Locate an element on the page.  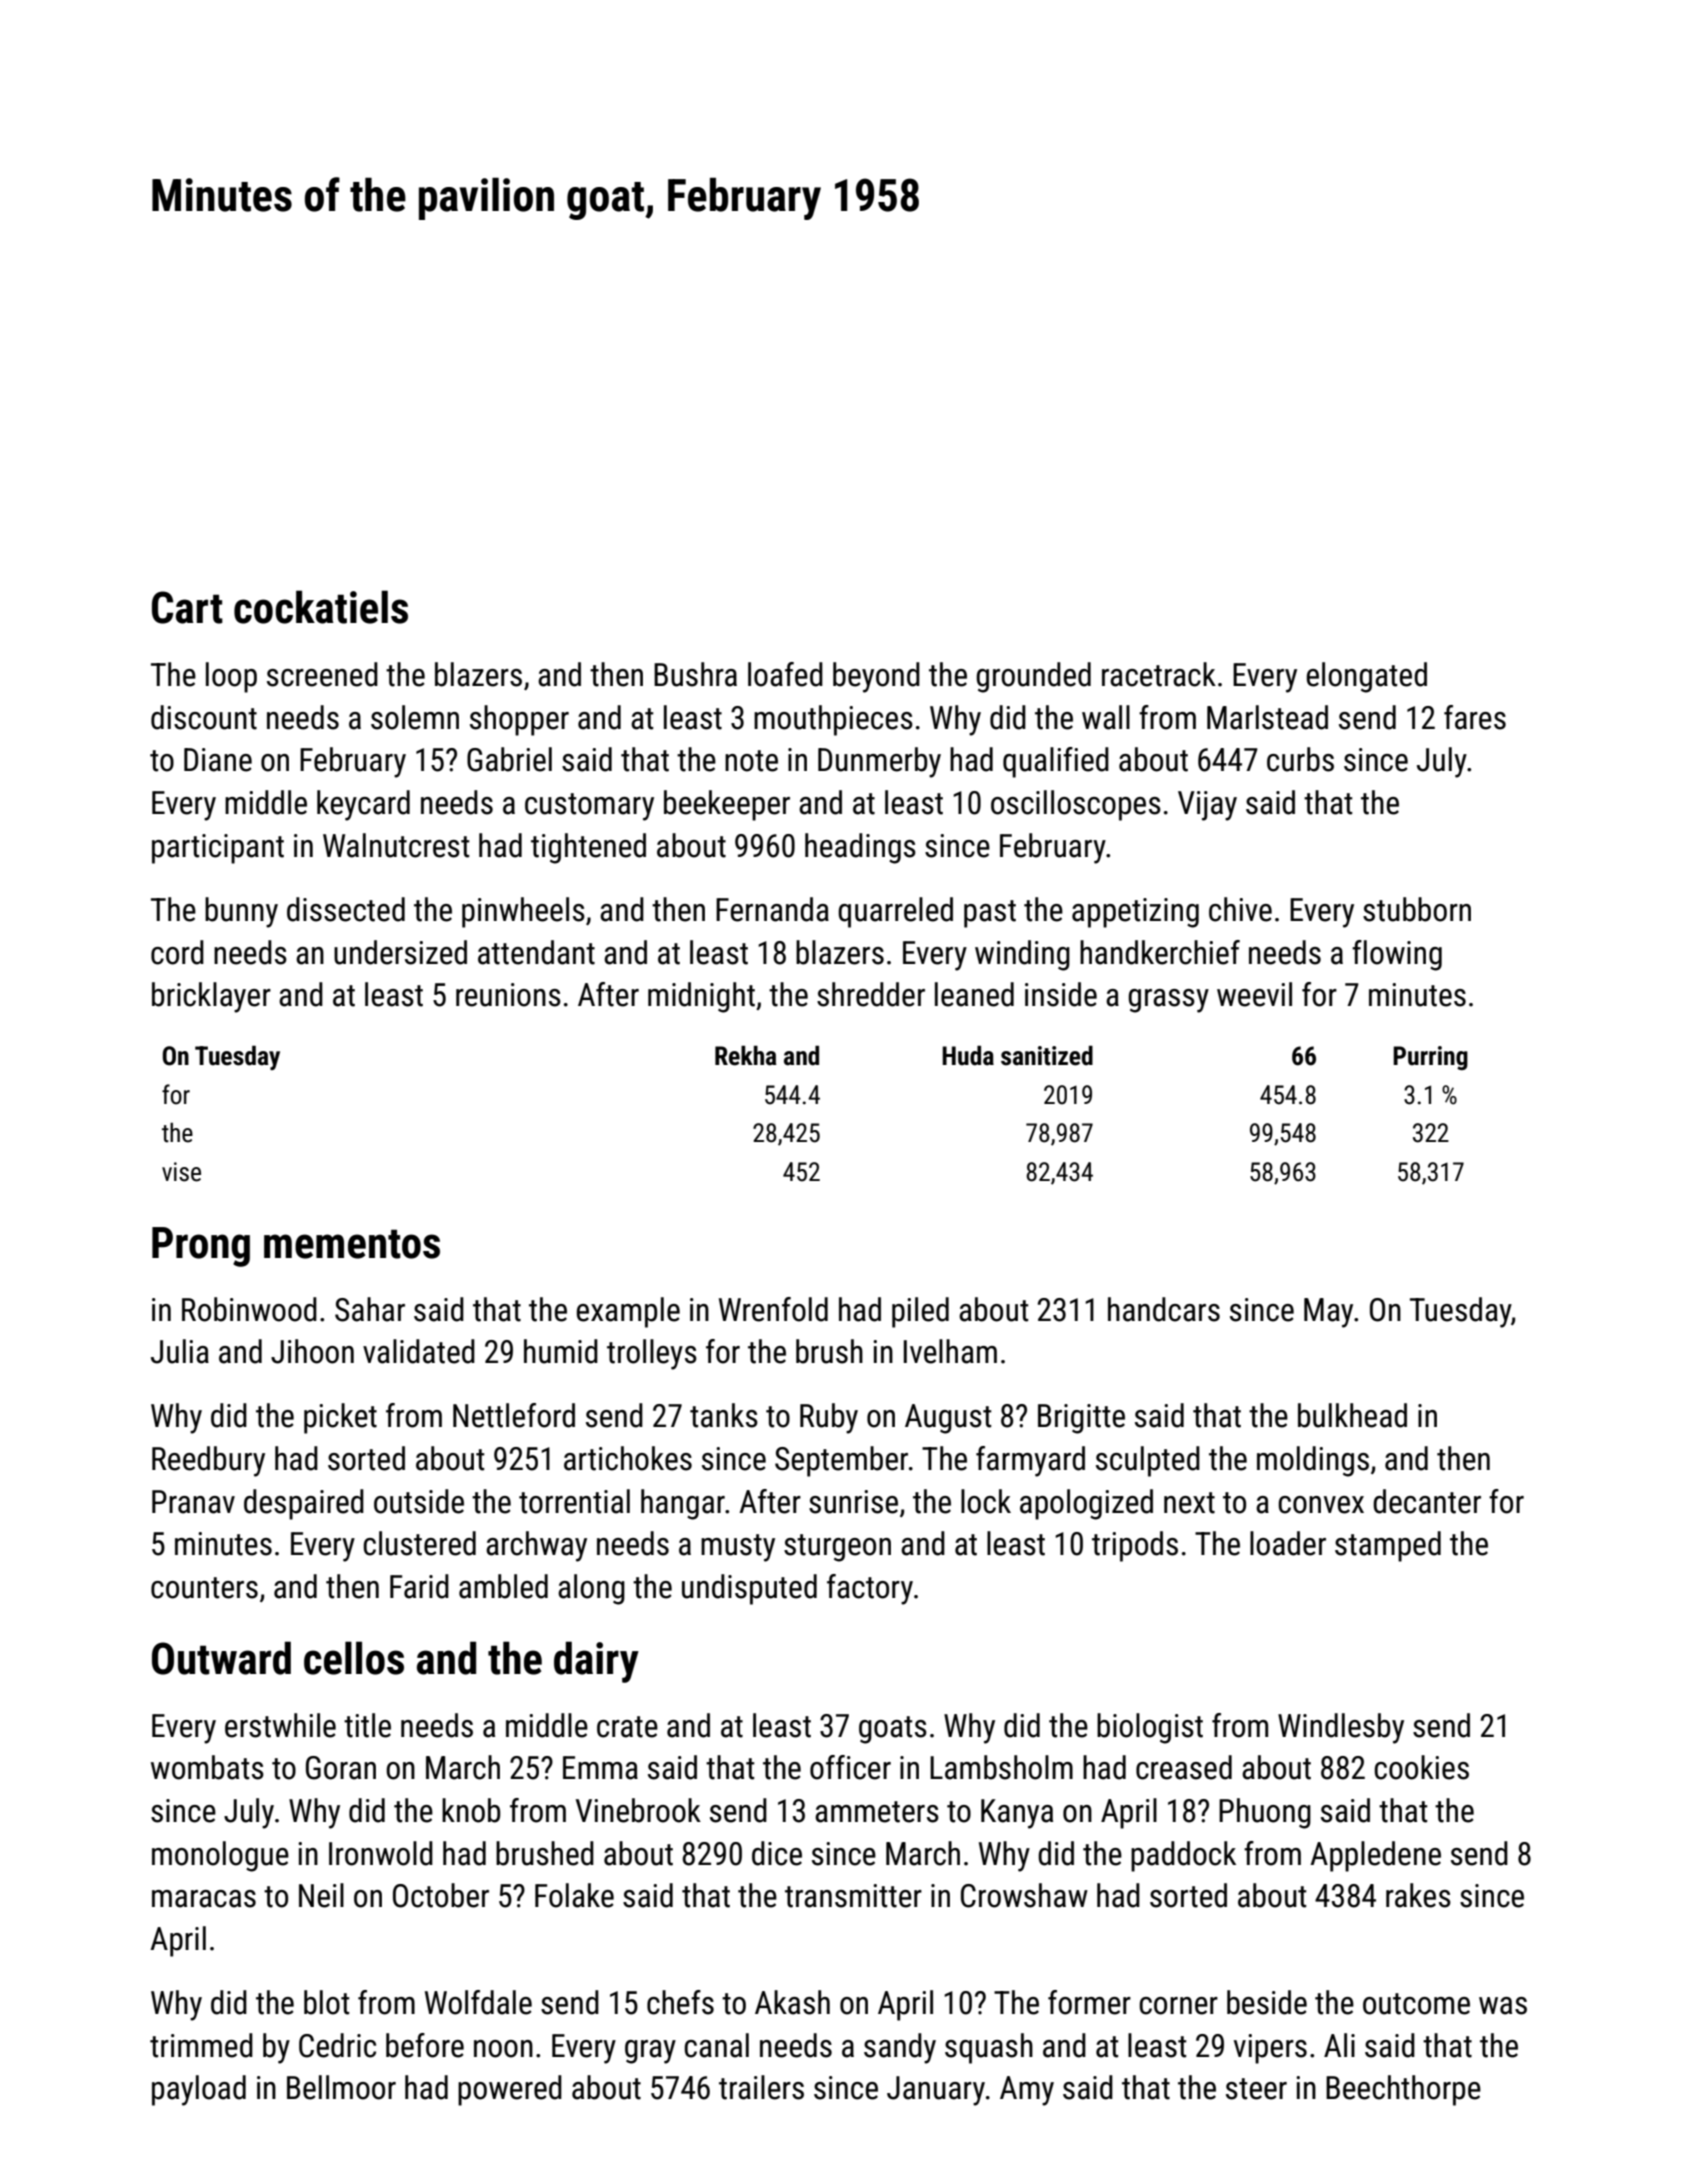
May is located at coordinates (1328, 1313).
